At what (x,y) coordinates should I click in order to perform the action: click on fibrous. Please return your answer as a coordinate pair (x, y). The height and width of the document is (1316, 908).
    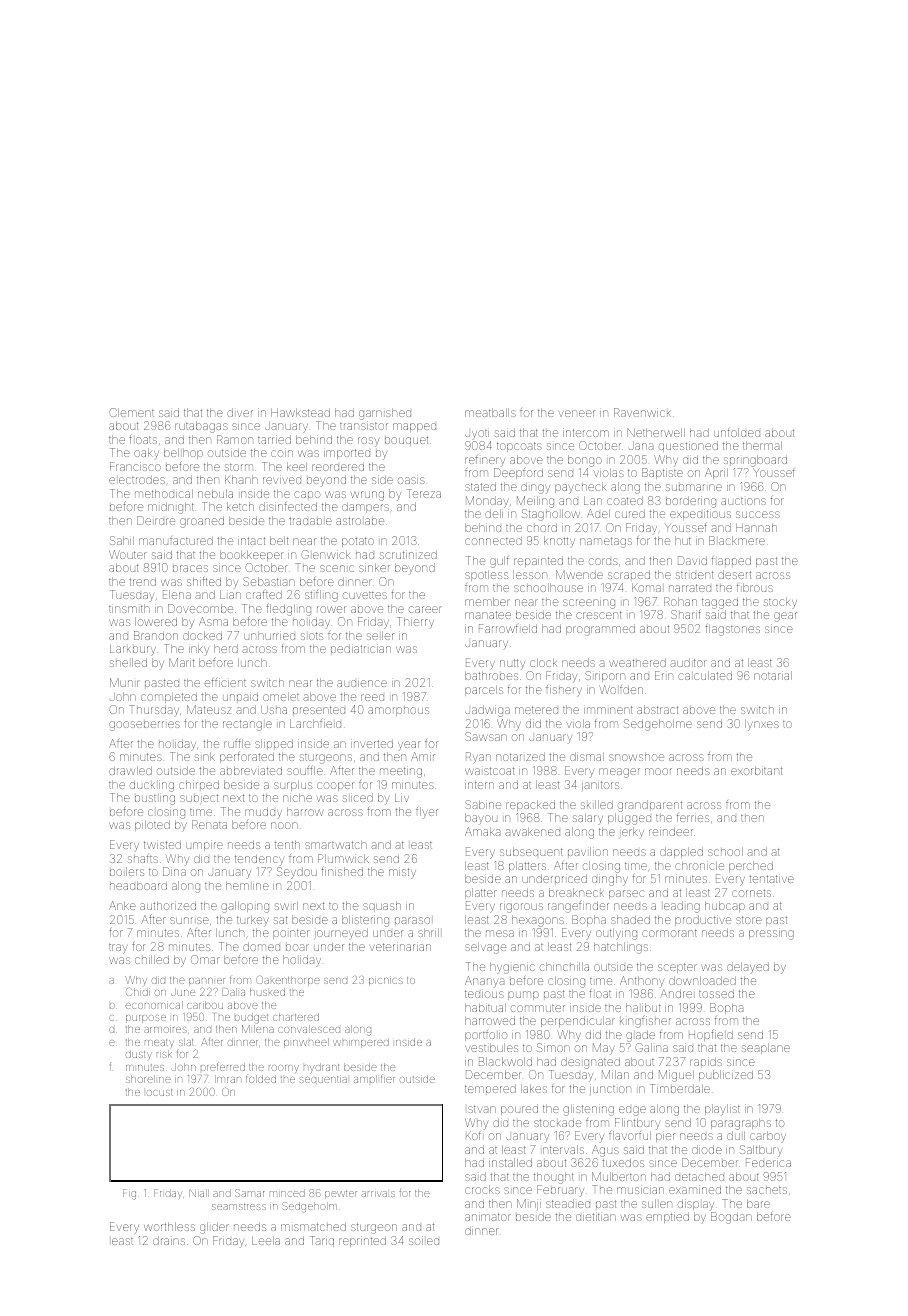
    Looking at the image, I should click on (755, 587).
